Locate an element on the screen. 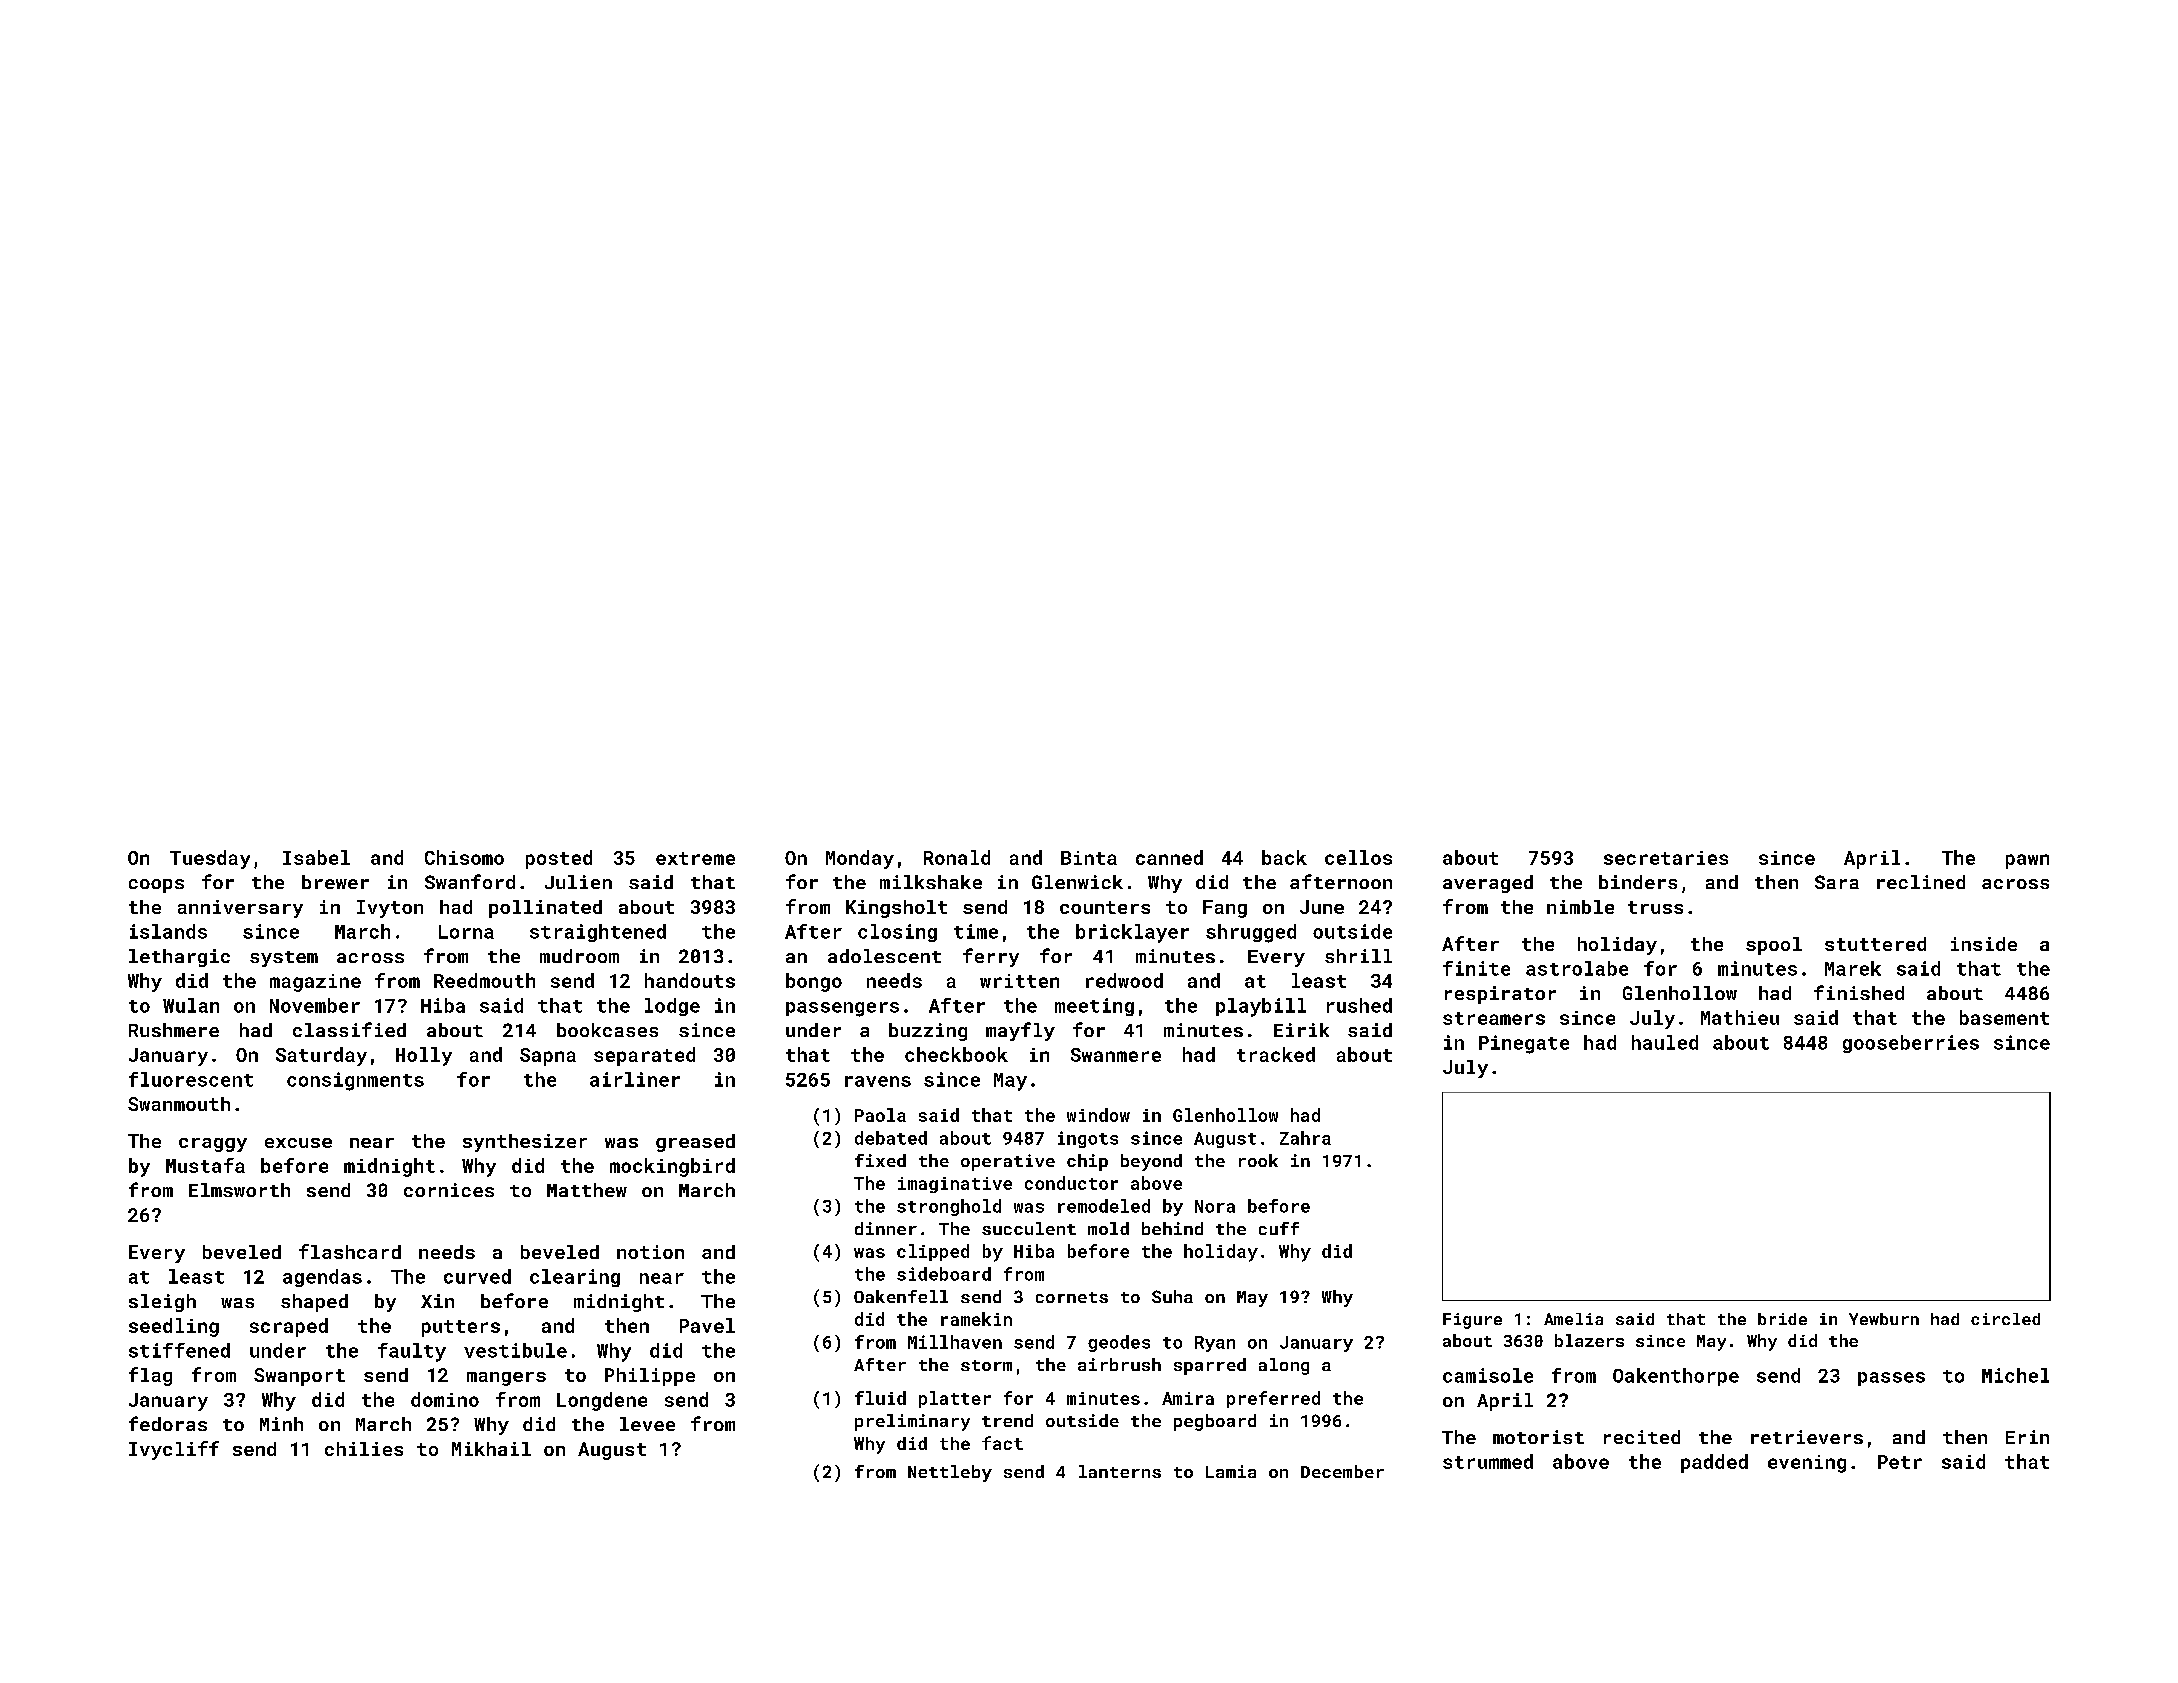 This screenshot has height=1683, width=2178. mudroom is located at coordinates (579, 956).
